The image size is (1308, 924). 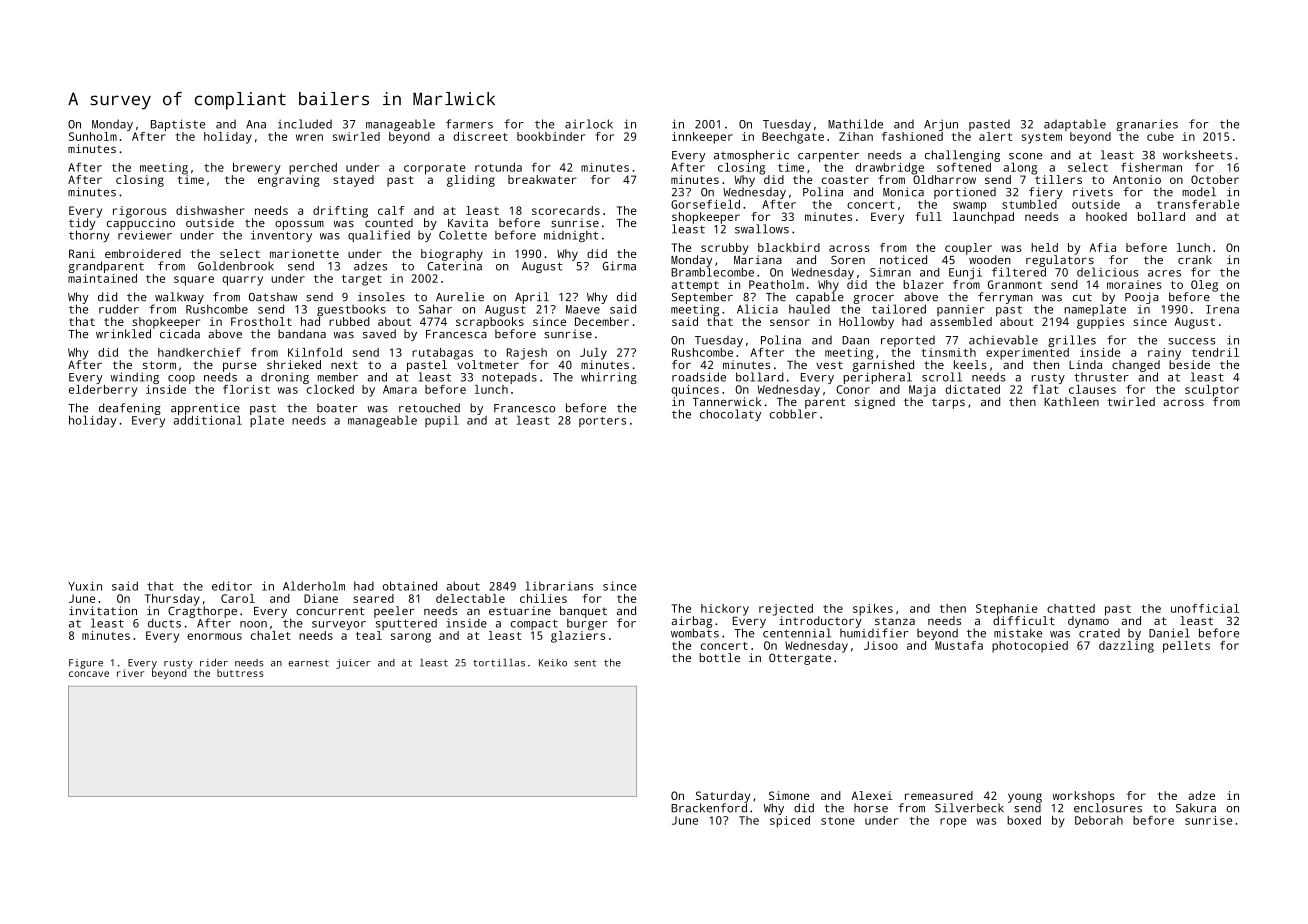 I want to click on sensor, so click(x=790, y=322).
